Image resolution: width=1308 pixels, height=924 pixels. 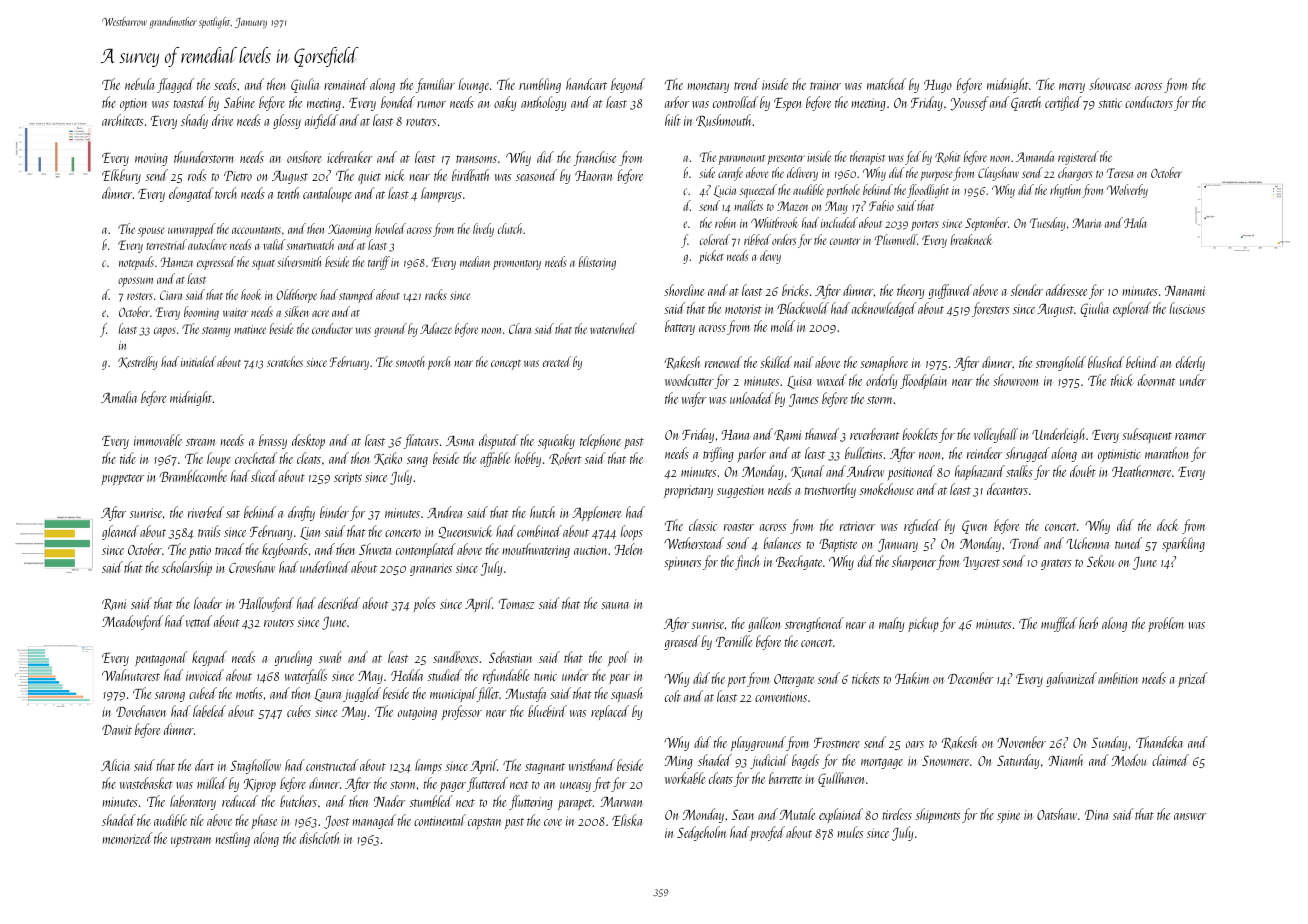 I want to click on memorized, so click(x=127, y=838).
